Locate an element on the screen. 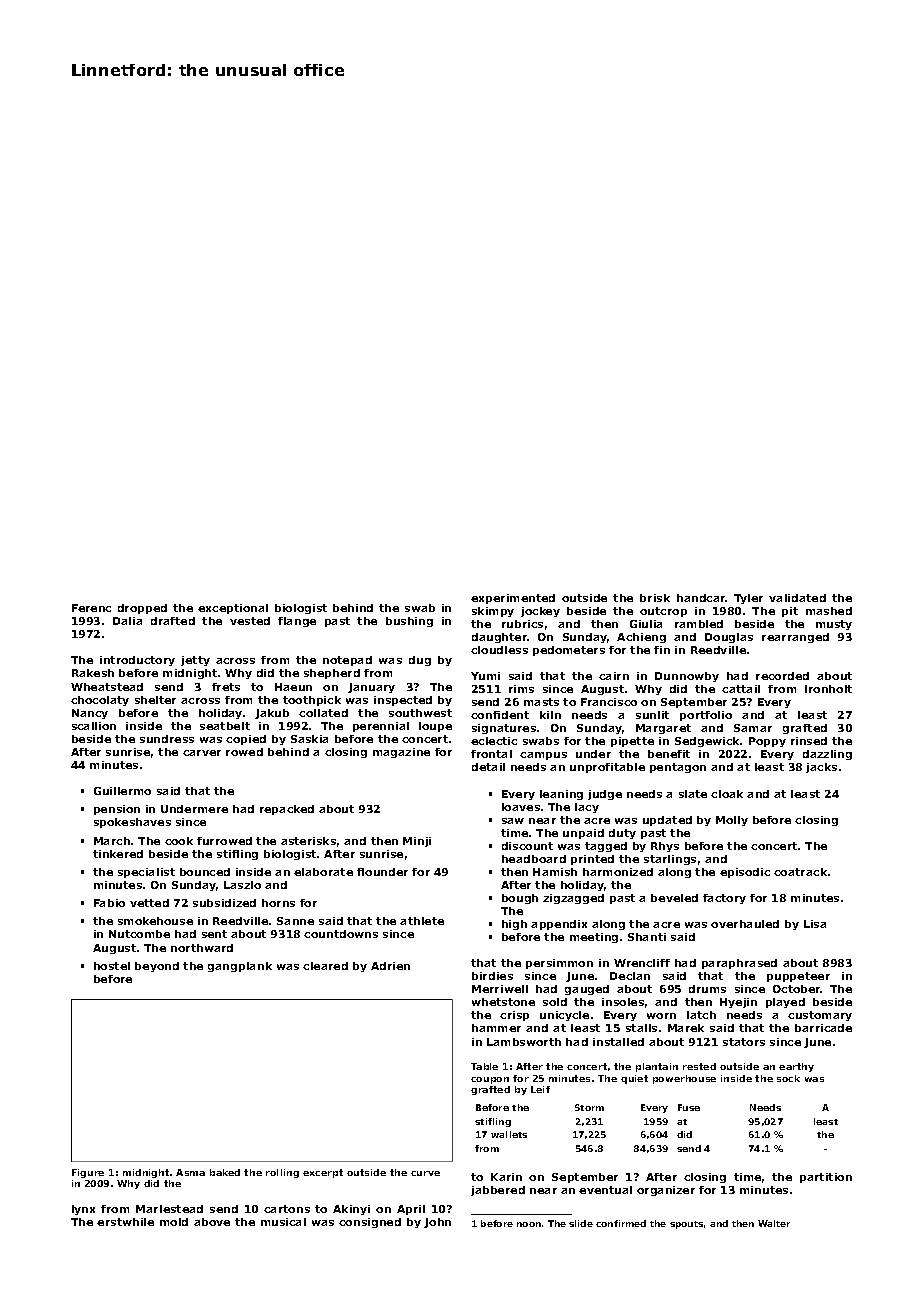 This screenshot has height=1308, width=924. jacks is located at coordinates (821, 768).
